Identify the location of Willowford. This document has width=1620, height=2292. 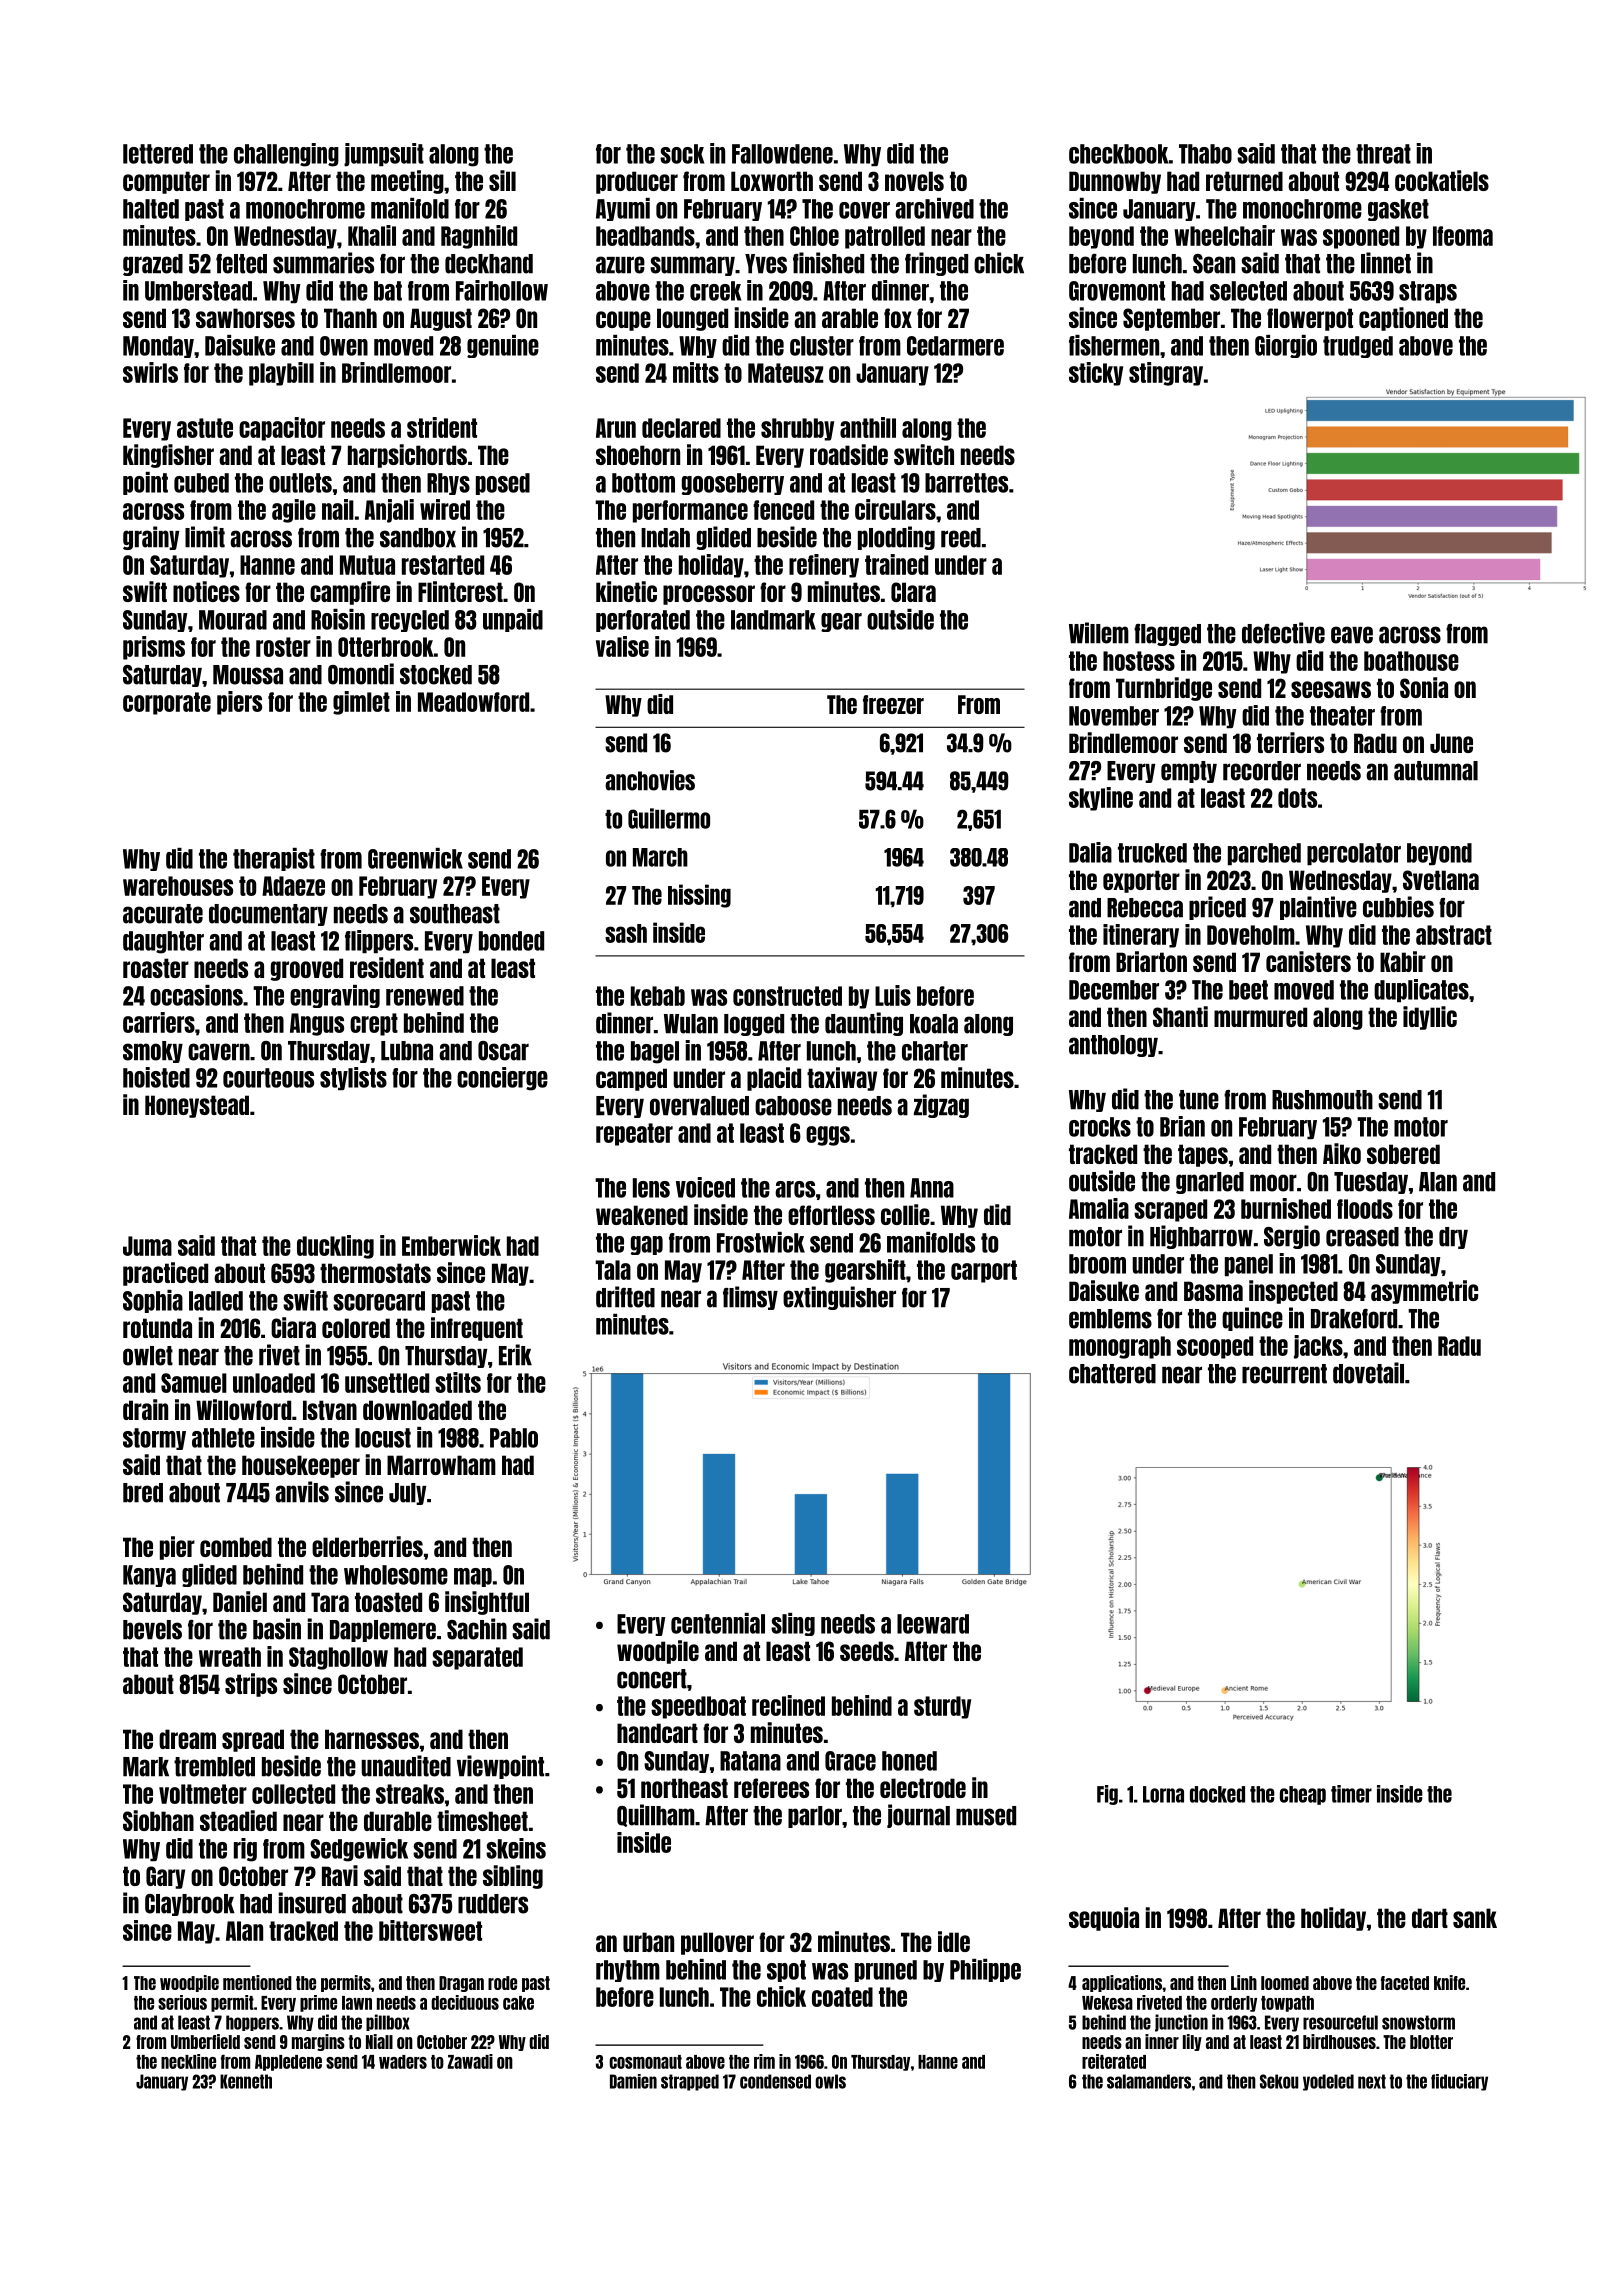
(243, 1409).
